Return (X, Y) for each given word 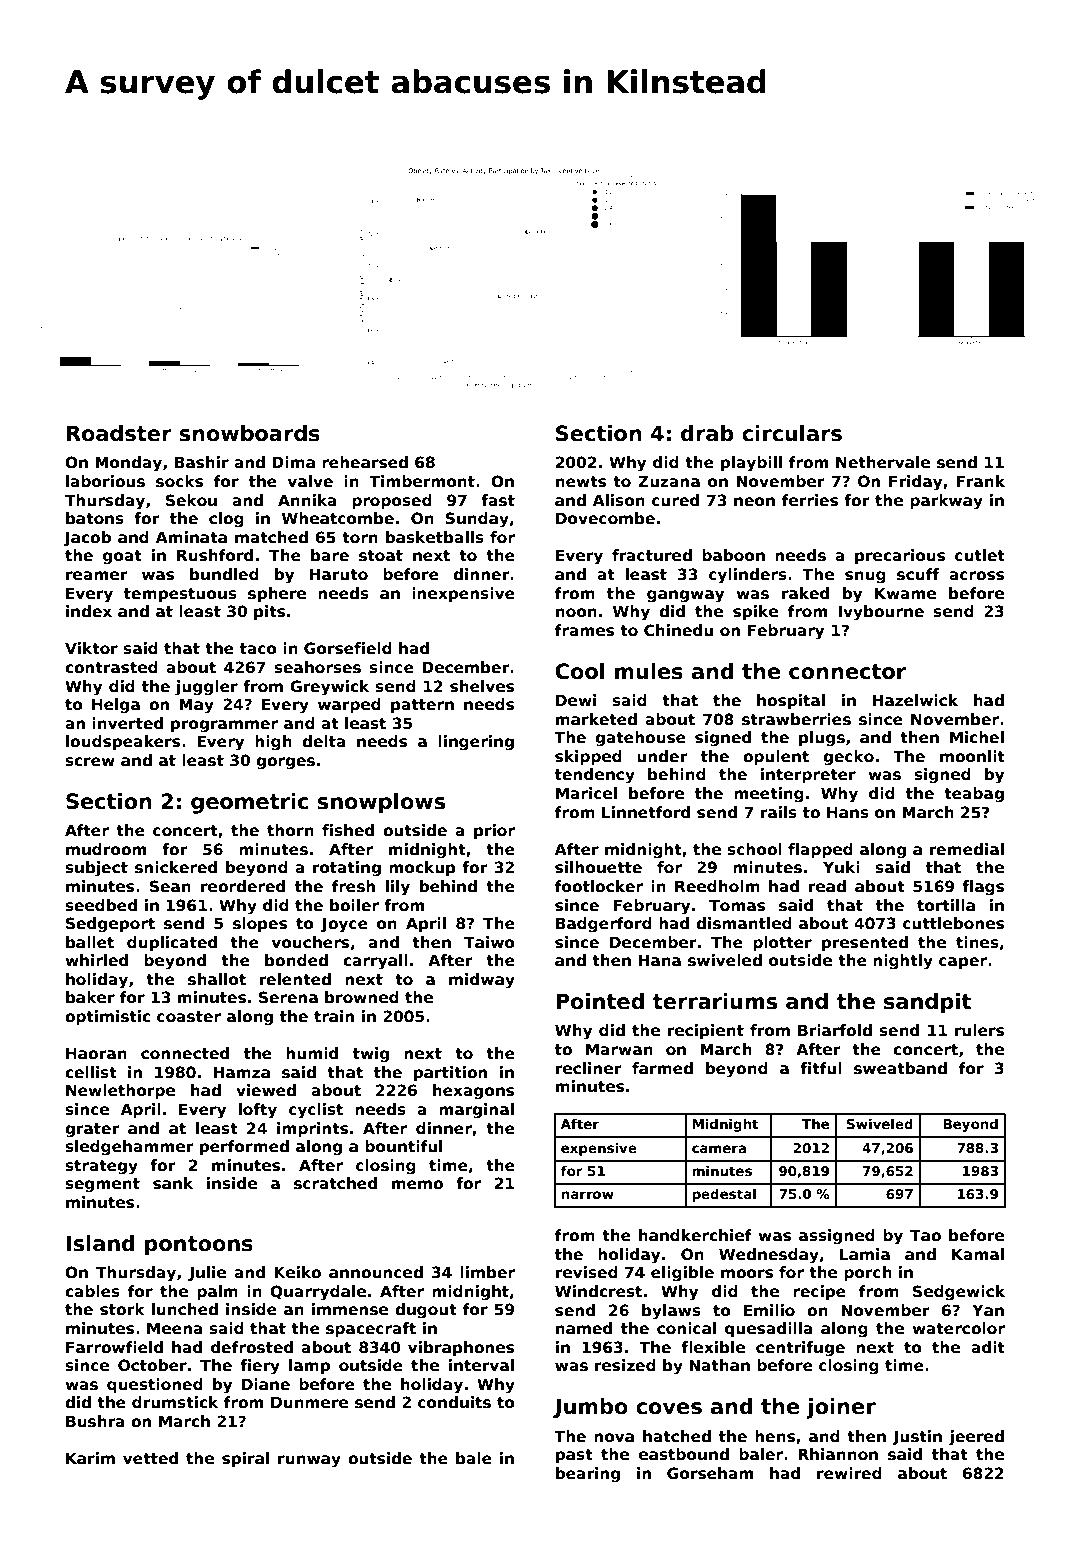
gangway (685, 596)
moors (747, 1273)
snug (865, 577)
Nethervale (883, 462)
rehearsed (365, 462)
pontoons (199, 1246)
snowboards (249, 433)
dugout (426, 1311)
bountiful (403, 1146)
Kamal (978, 1254)
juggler (206, 688)
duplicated (172, 943)
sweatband (900, 1068)
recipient (706, 1031)
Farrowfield (114, 1347)
